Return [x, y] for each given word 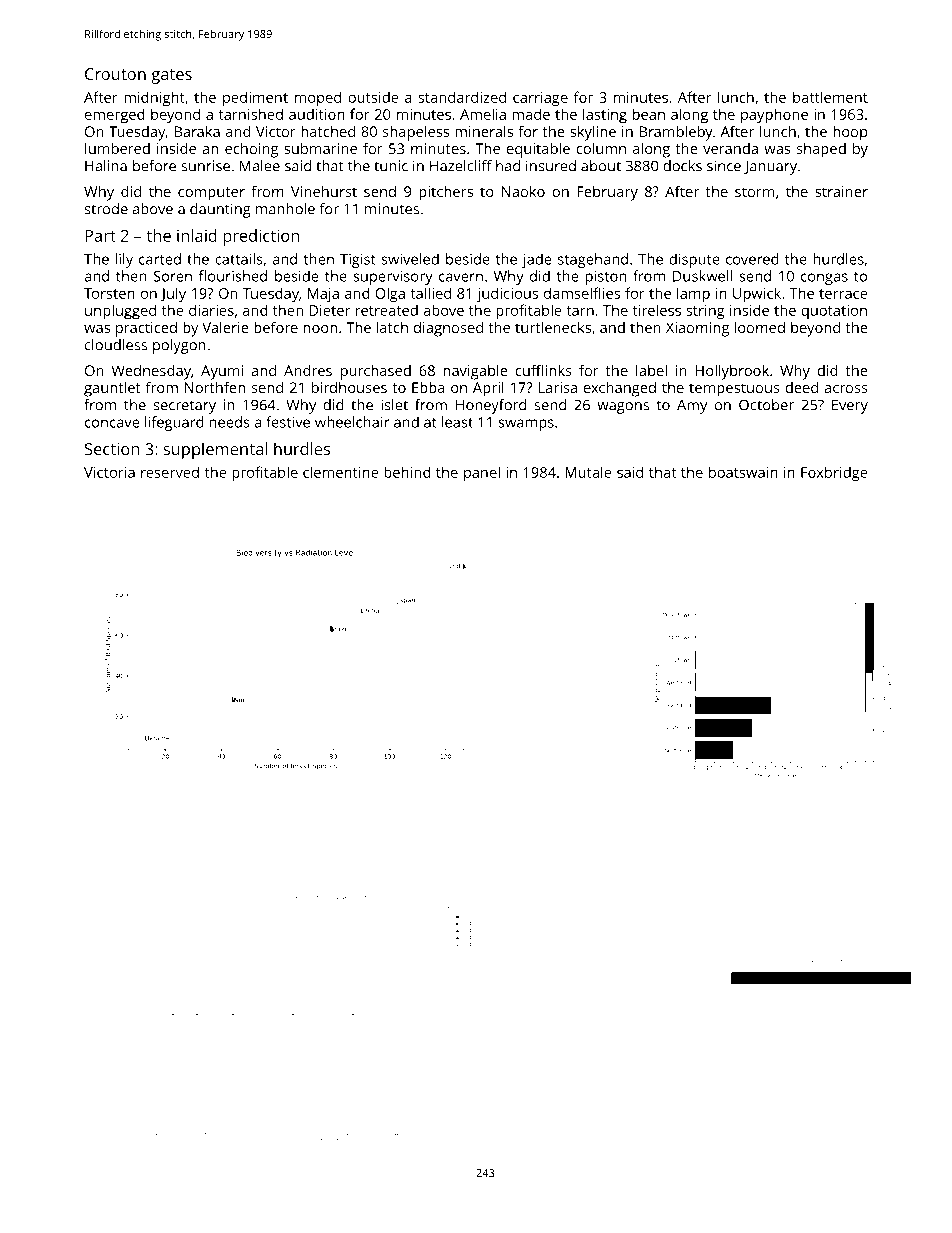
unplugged [120, 312]
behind [407, 472]
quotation [834, 312]
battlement [830, 97]
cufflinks [543, 370]
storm [754, 192]
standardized [462, 97]
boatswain [743, 472]
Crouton [115, 74]
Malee [260, 166]
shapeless [416, 133]
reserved [170, 472]
